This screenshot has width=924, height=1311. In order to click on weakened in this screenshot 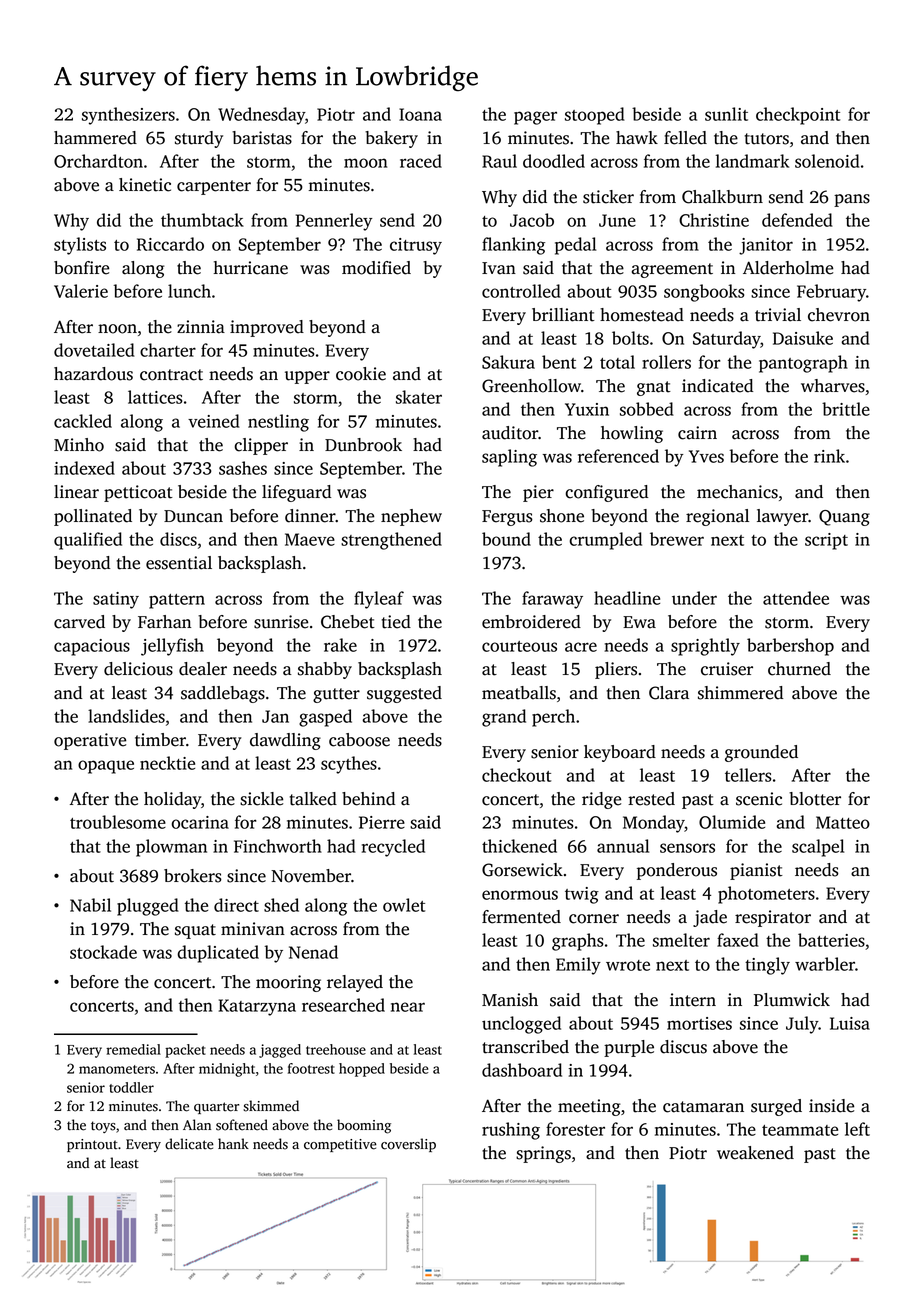, I will do `click(755, 1153)`.
